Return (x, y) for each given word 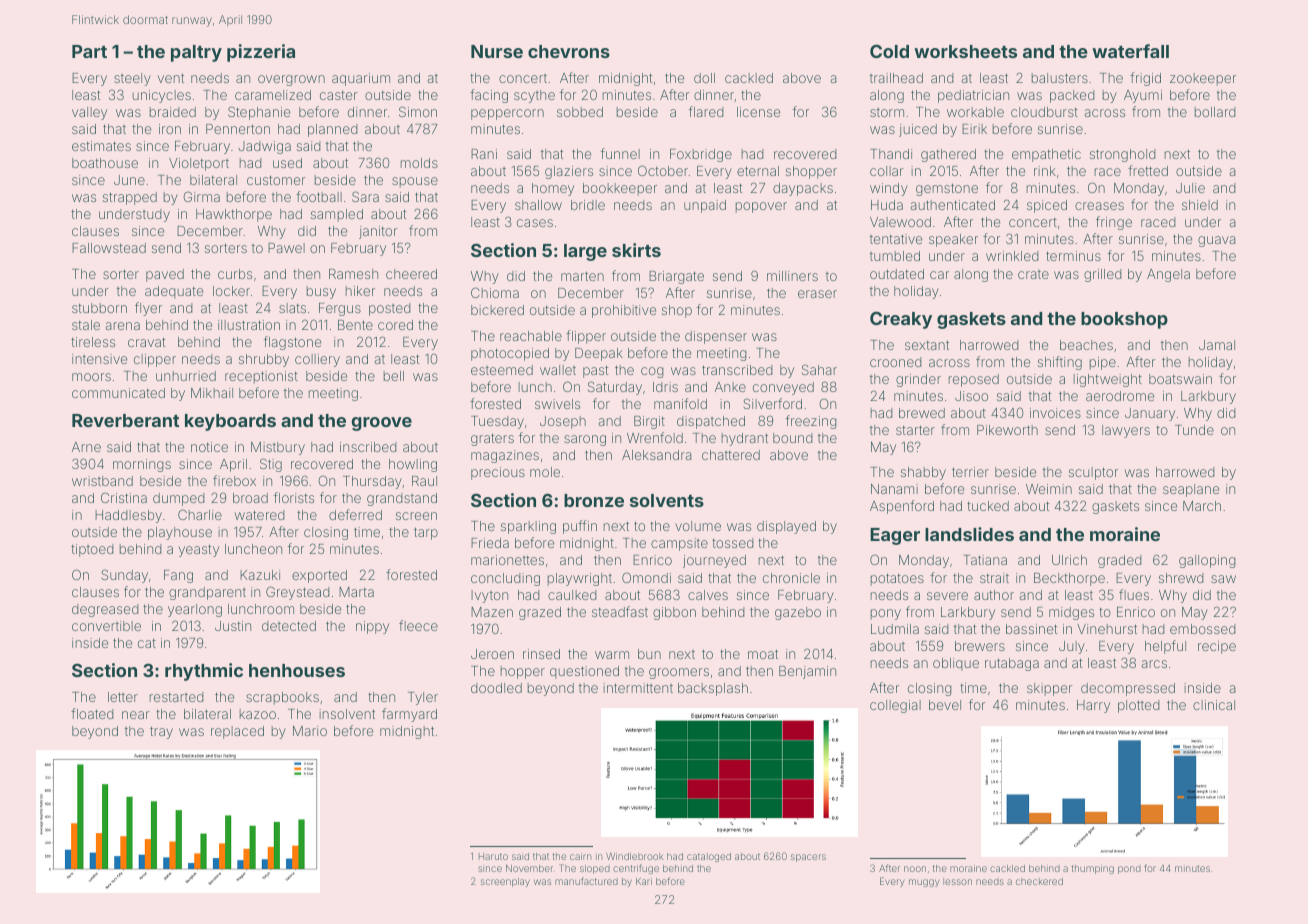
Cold (889, 51)
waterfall (1130, 51)
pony (886, 614)
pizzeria (261, 53)
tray (161, 732)
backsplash (713, 689)
